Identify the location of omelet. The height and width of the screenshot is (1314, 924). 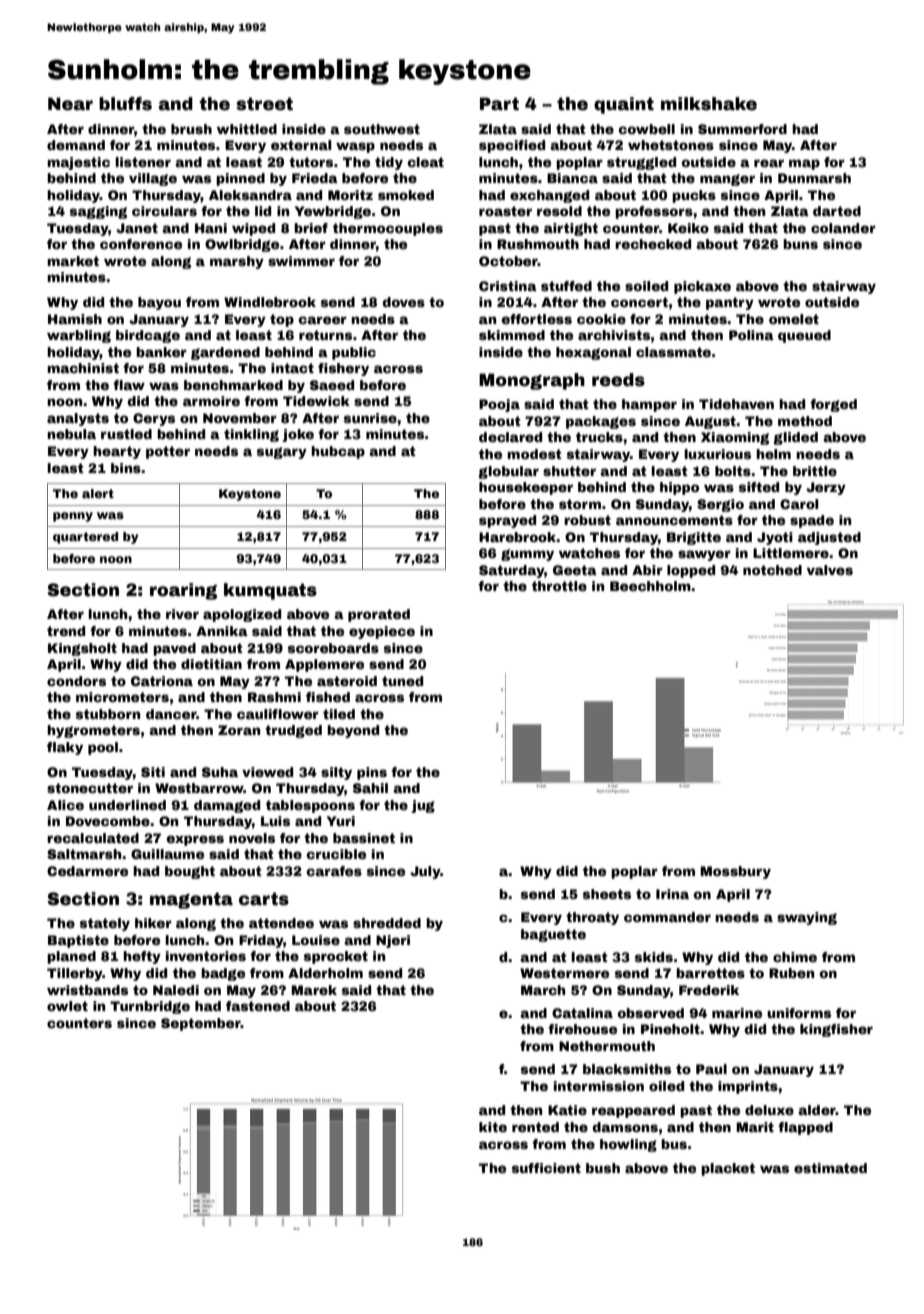
(794, 319).
